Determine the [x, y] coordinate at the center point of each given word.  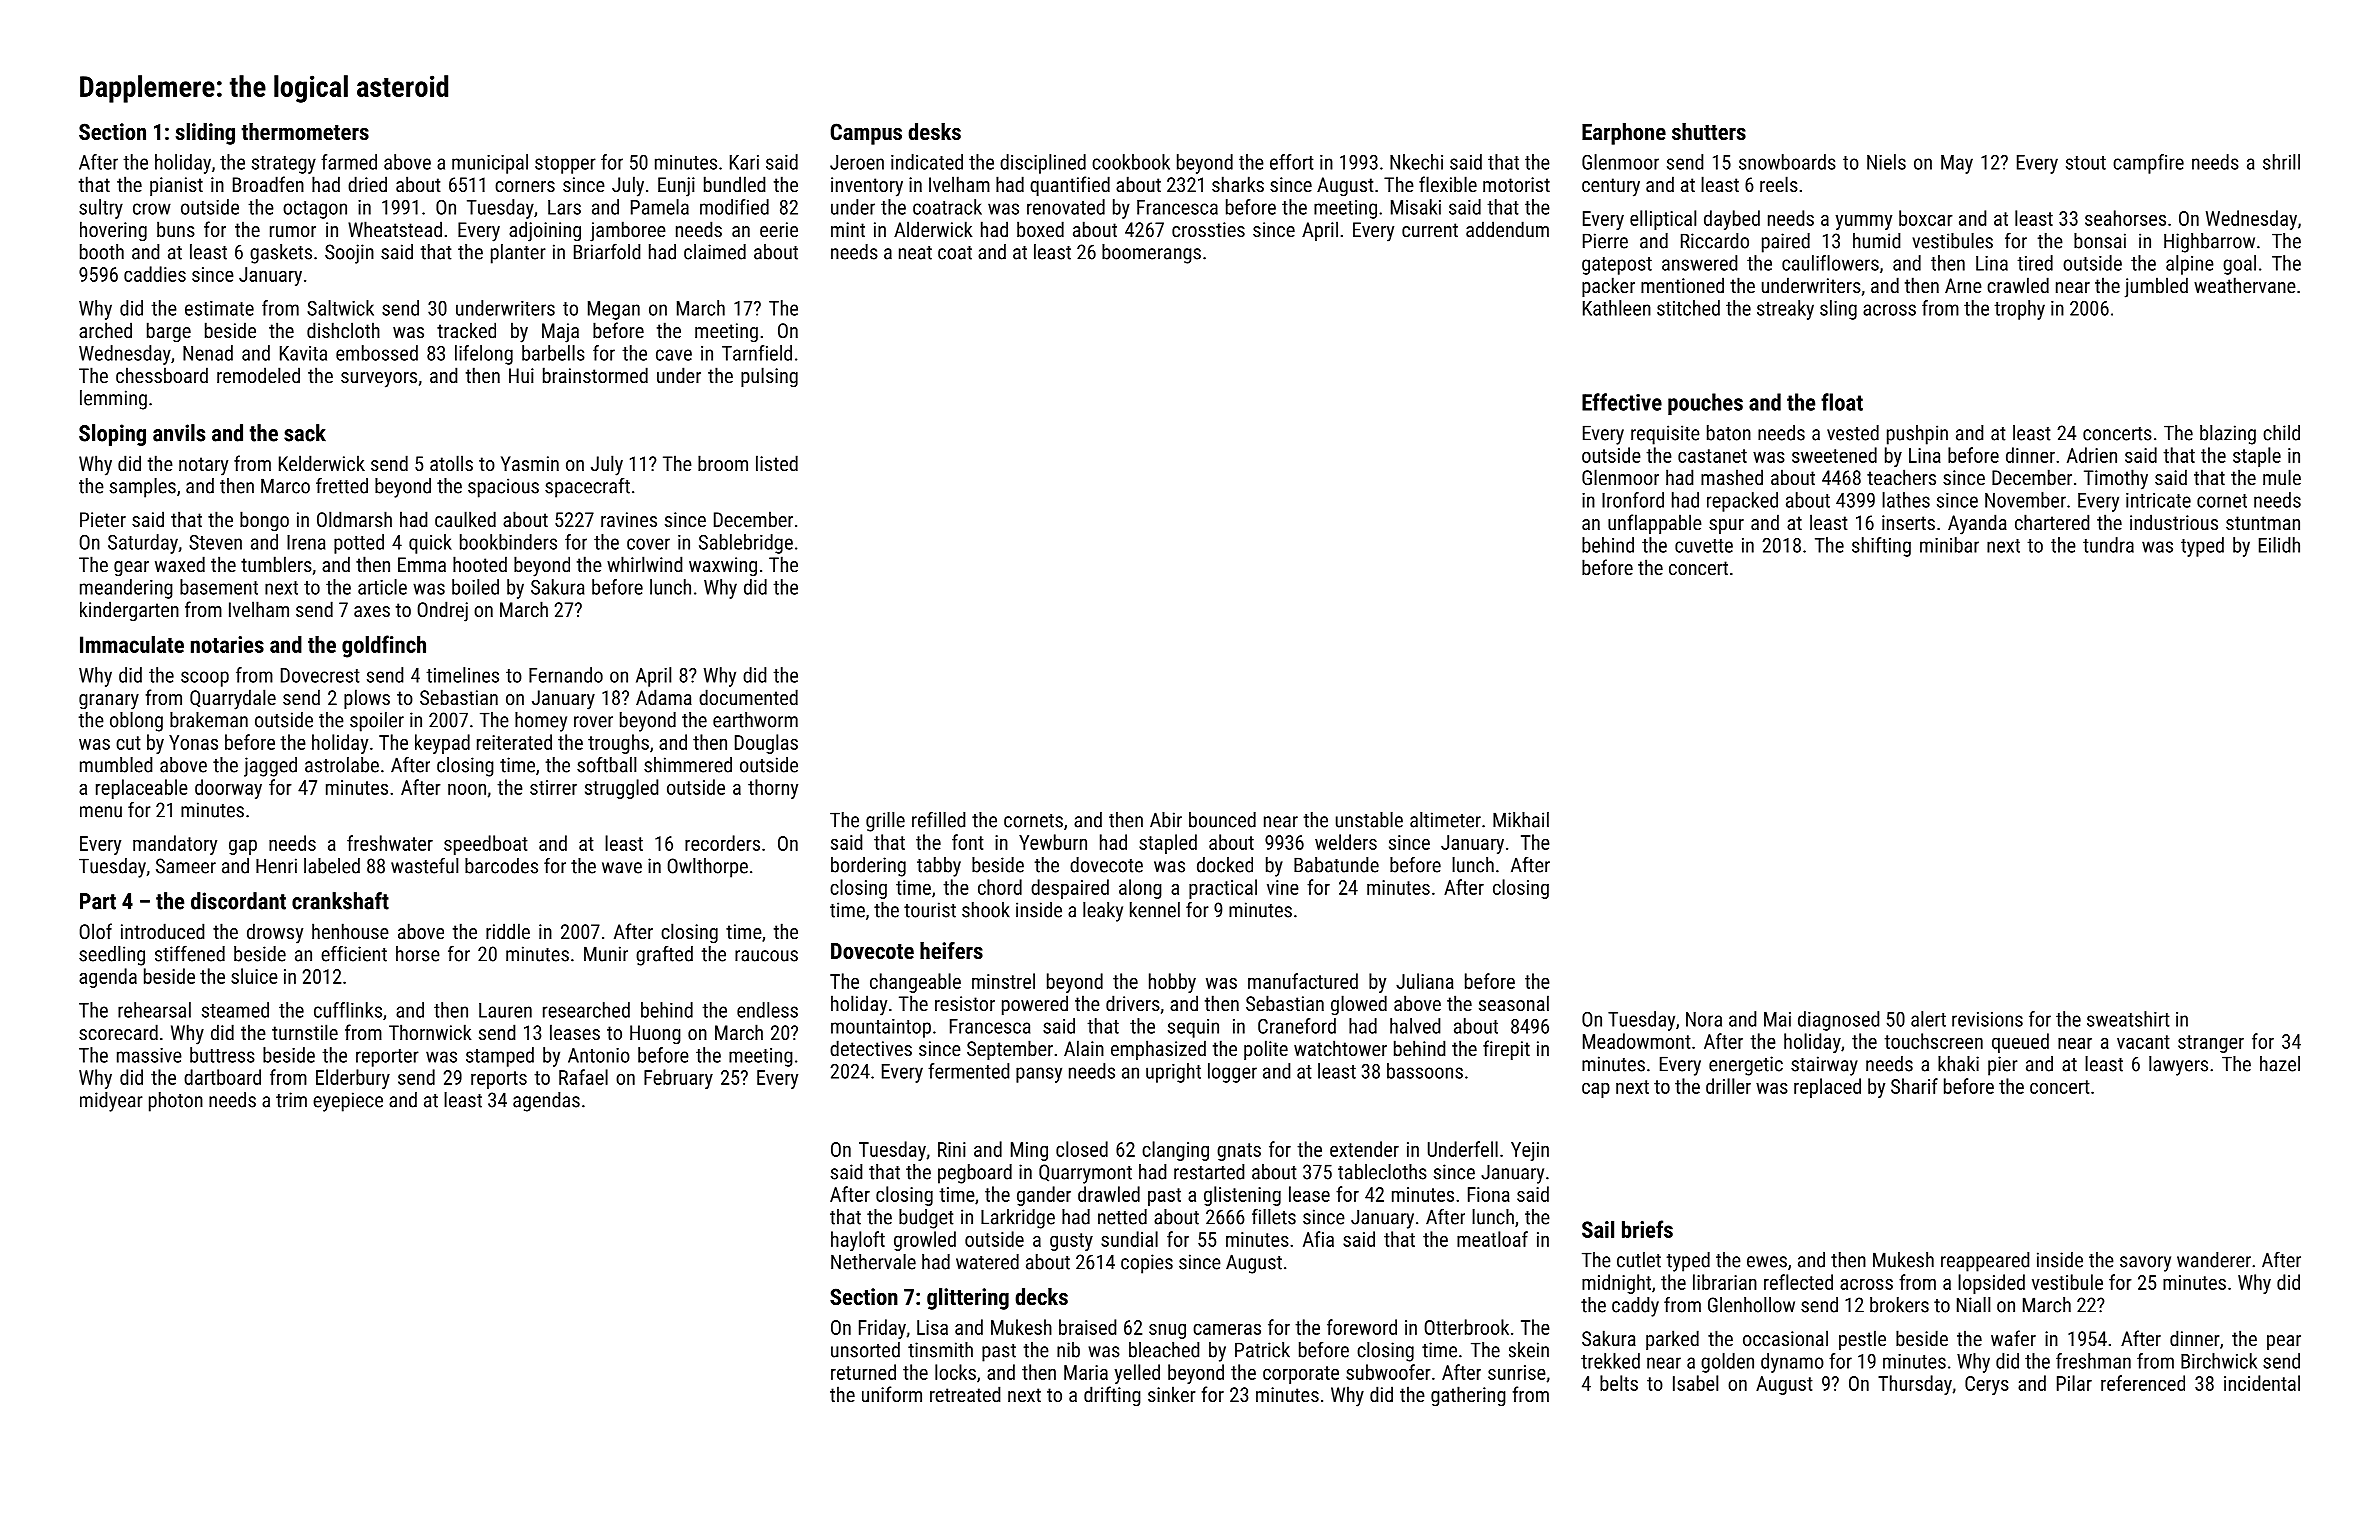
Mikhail [1521, 820]
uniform [892, 1394]
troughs [618, 744]
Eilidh [2279, 545]
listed [777, 463]
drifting [1112, 1396]
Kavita [303, 353]
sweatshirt [2128, 1019]
